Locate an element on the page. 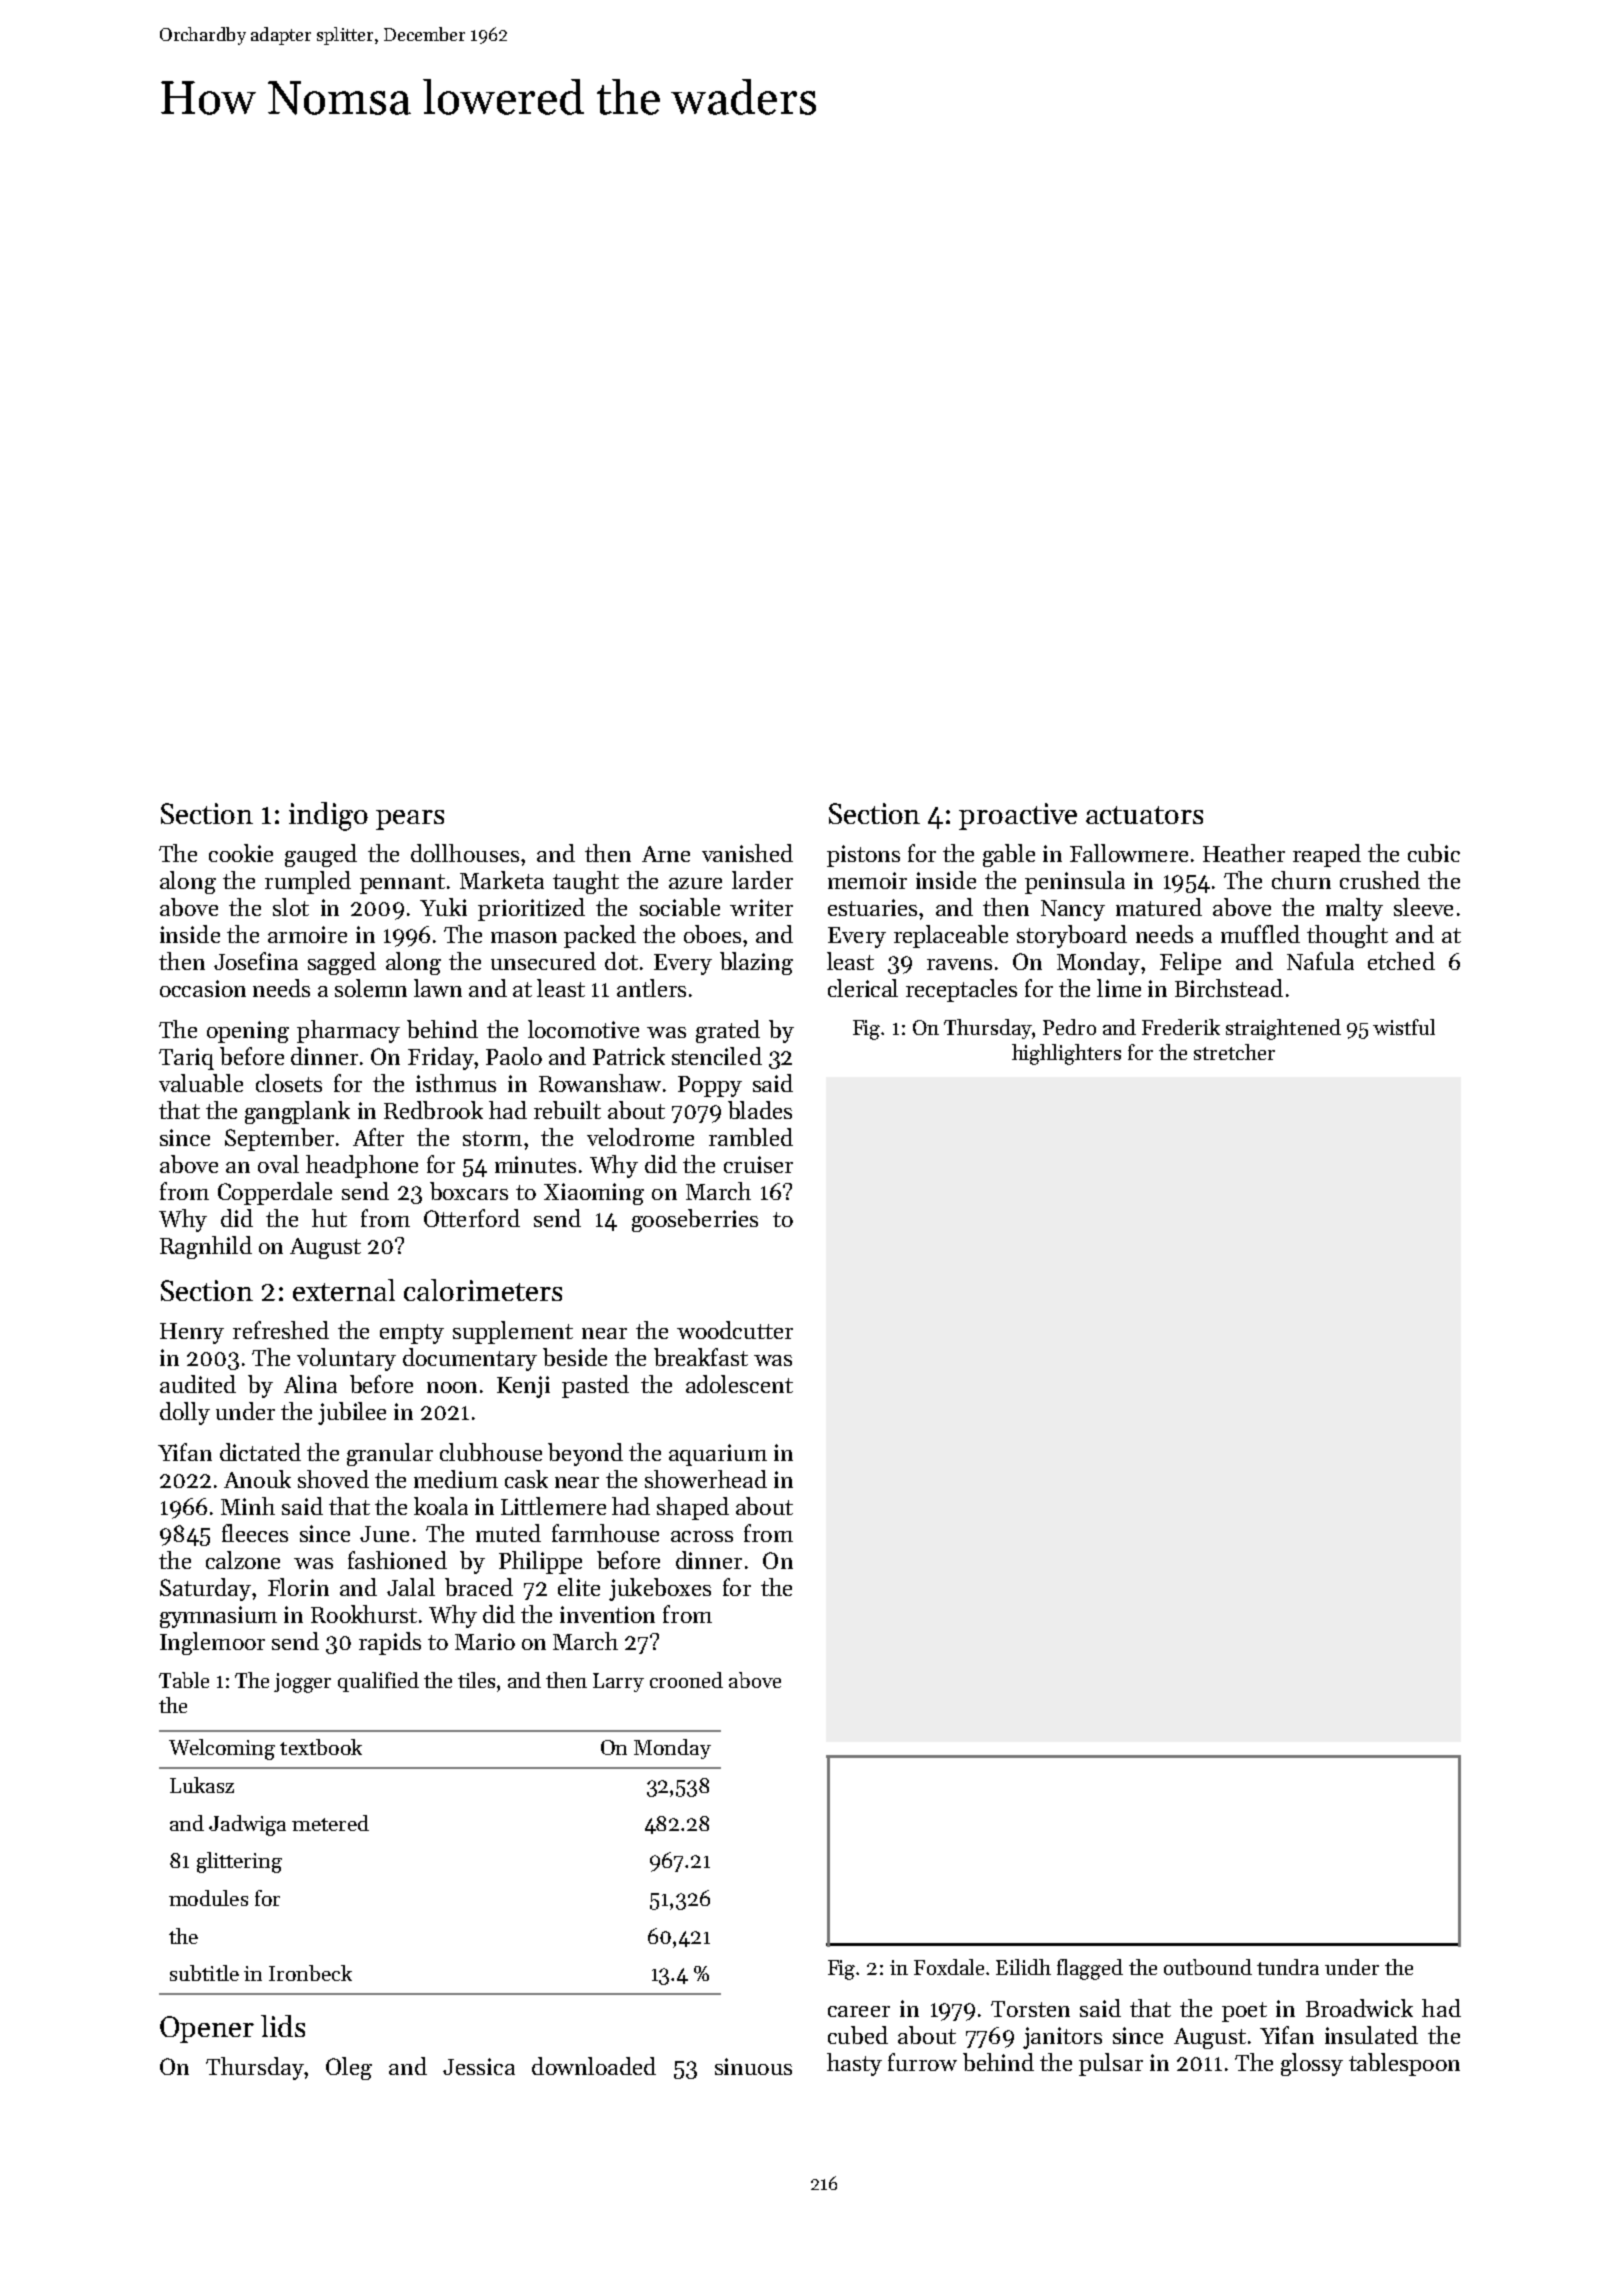  reaped is located at coordinates (1327, 855).
